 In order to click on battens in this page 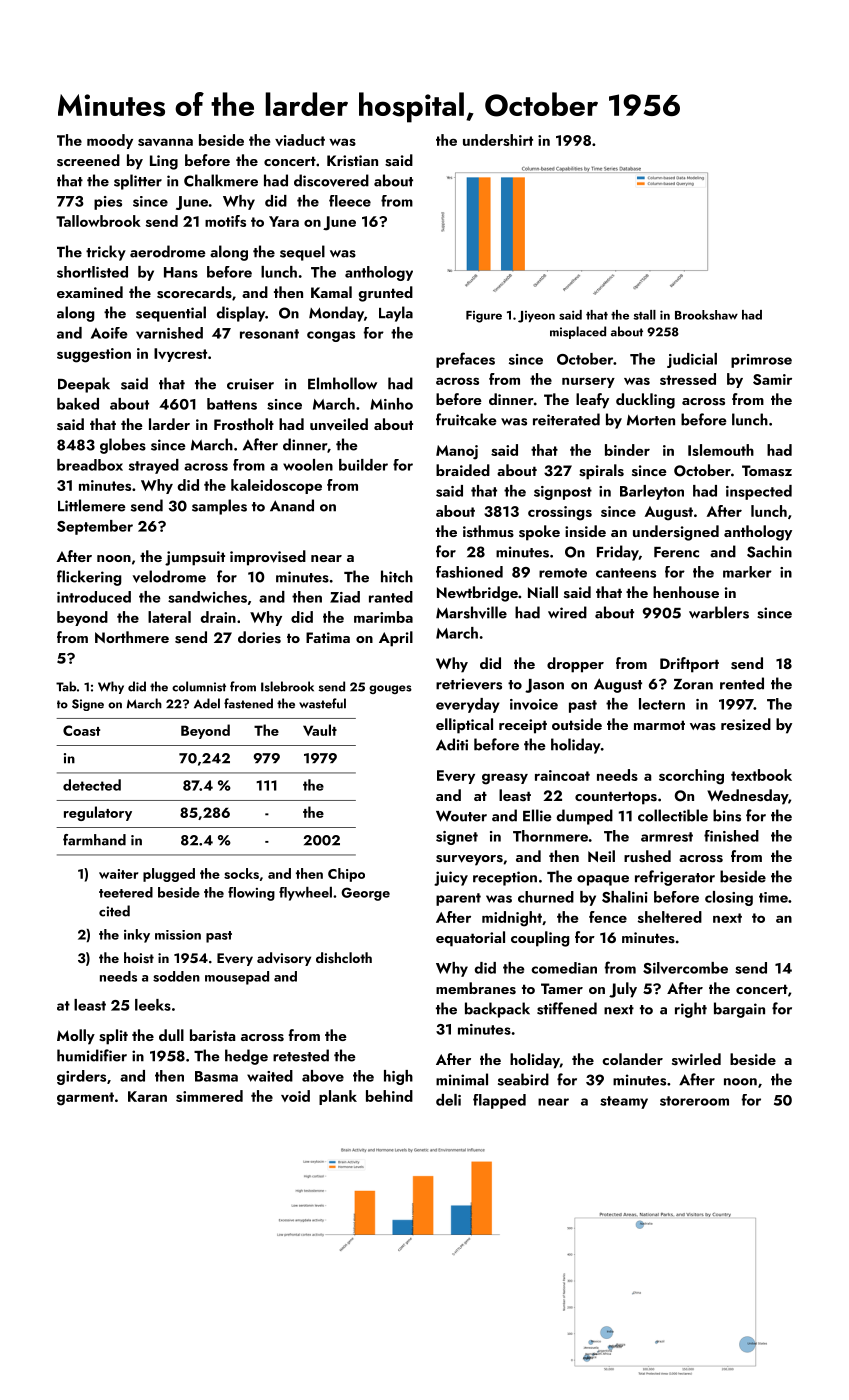, I will do `click(232, 404)`.
